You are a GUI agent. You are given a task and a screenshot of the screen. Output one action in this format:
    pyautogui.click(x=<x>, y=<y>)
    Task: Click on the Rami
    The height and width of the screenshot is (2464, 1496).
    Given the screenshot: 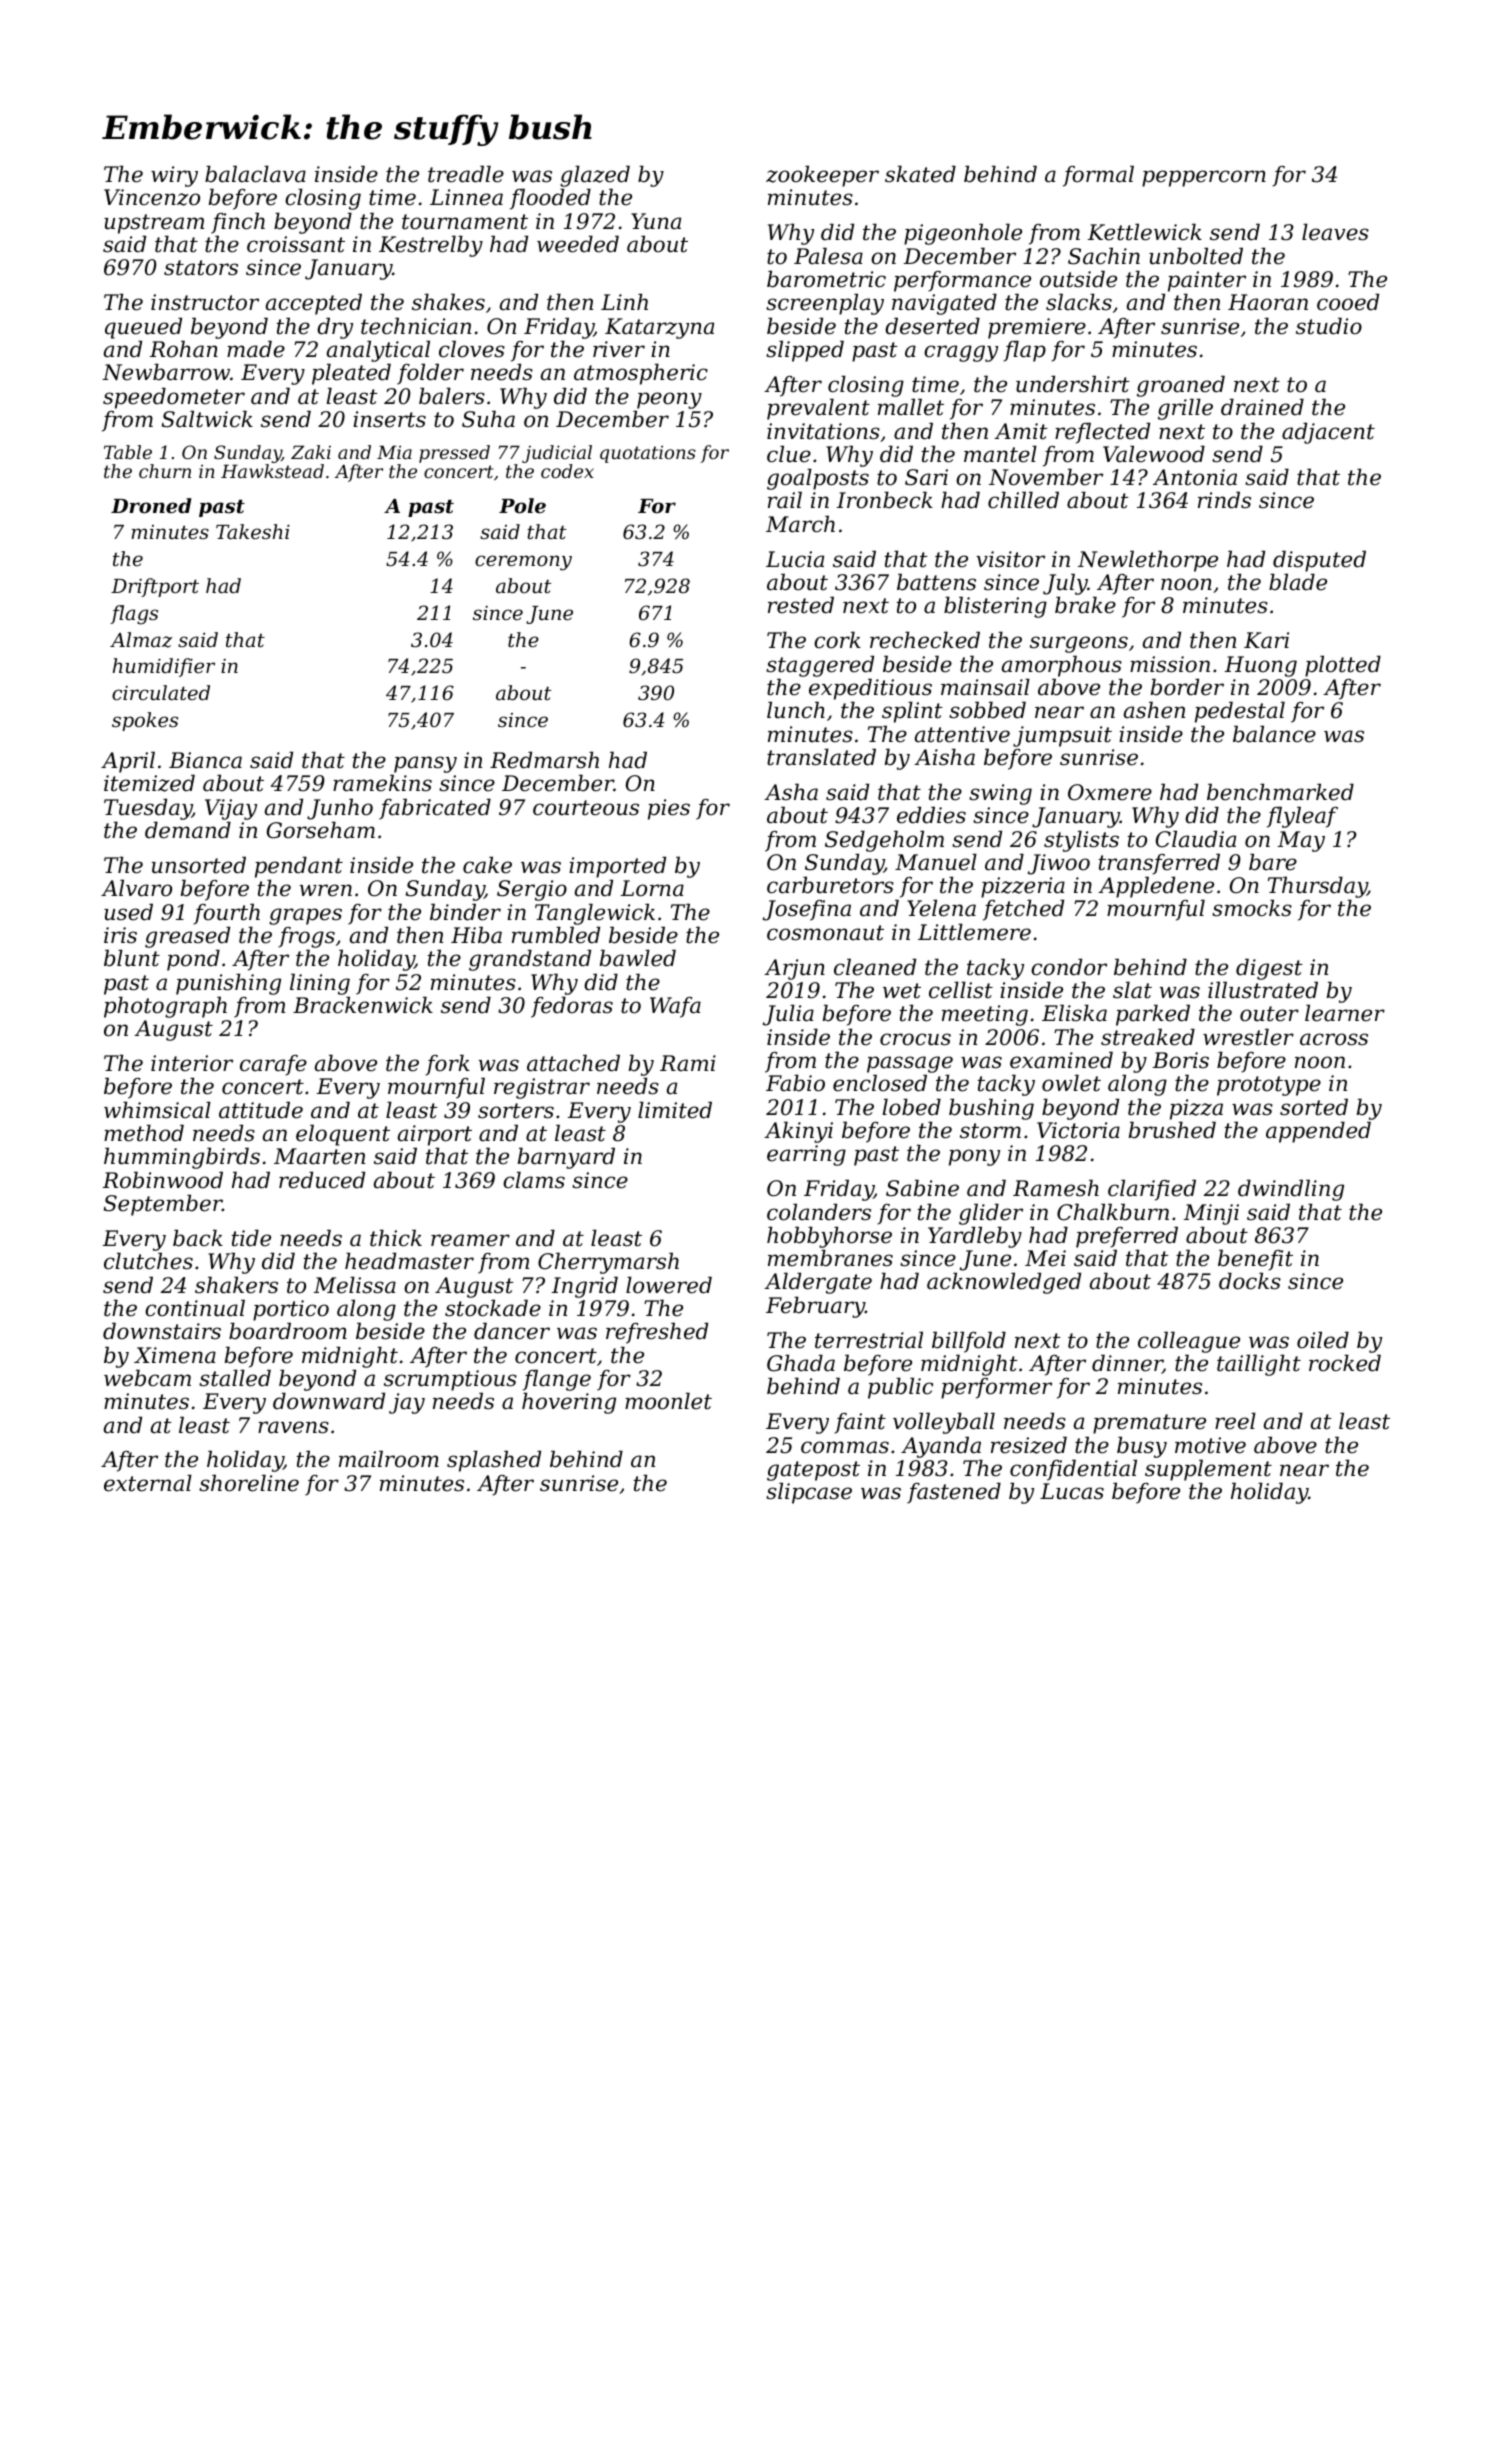 What is the action you would take?
    pyautogui.click(x=688, y=1063)
